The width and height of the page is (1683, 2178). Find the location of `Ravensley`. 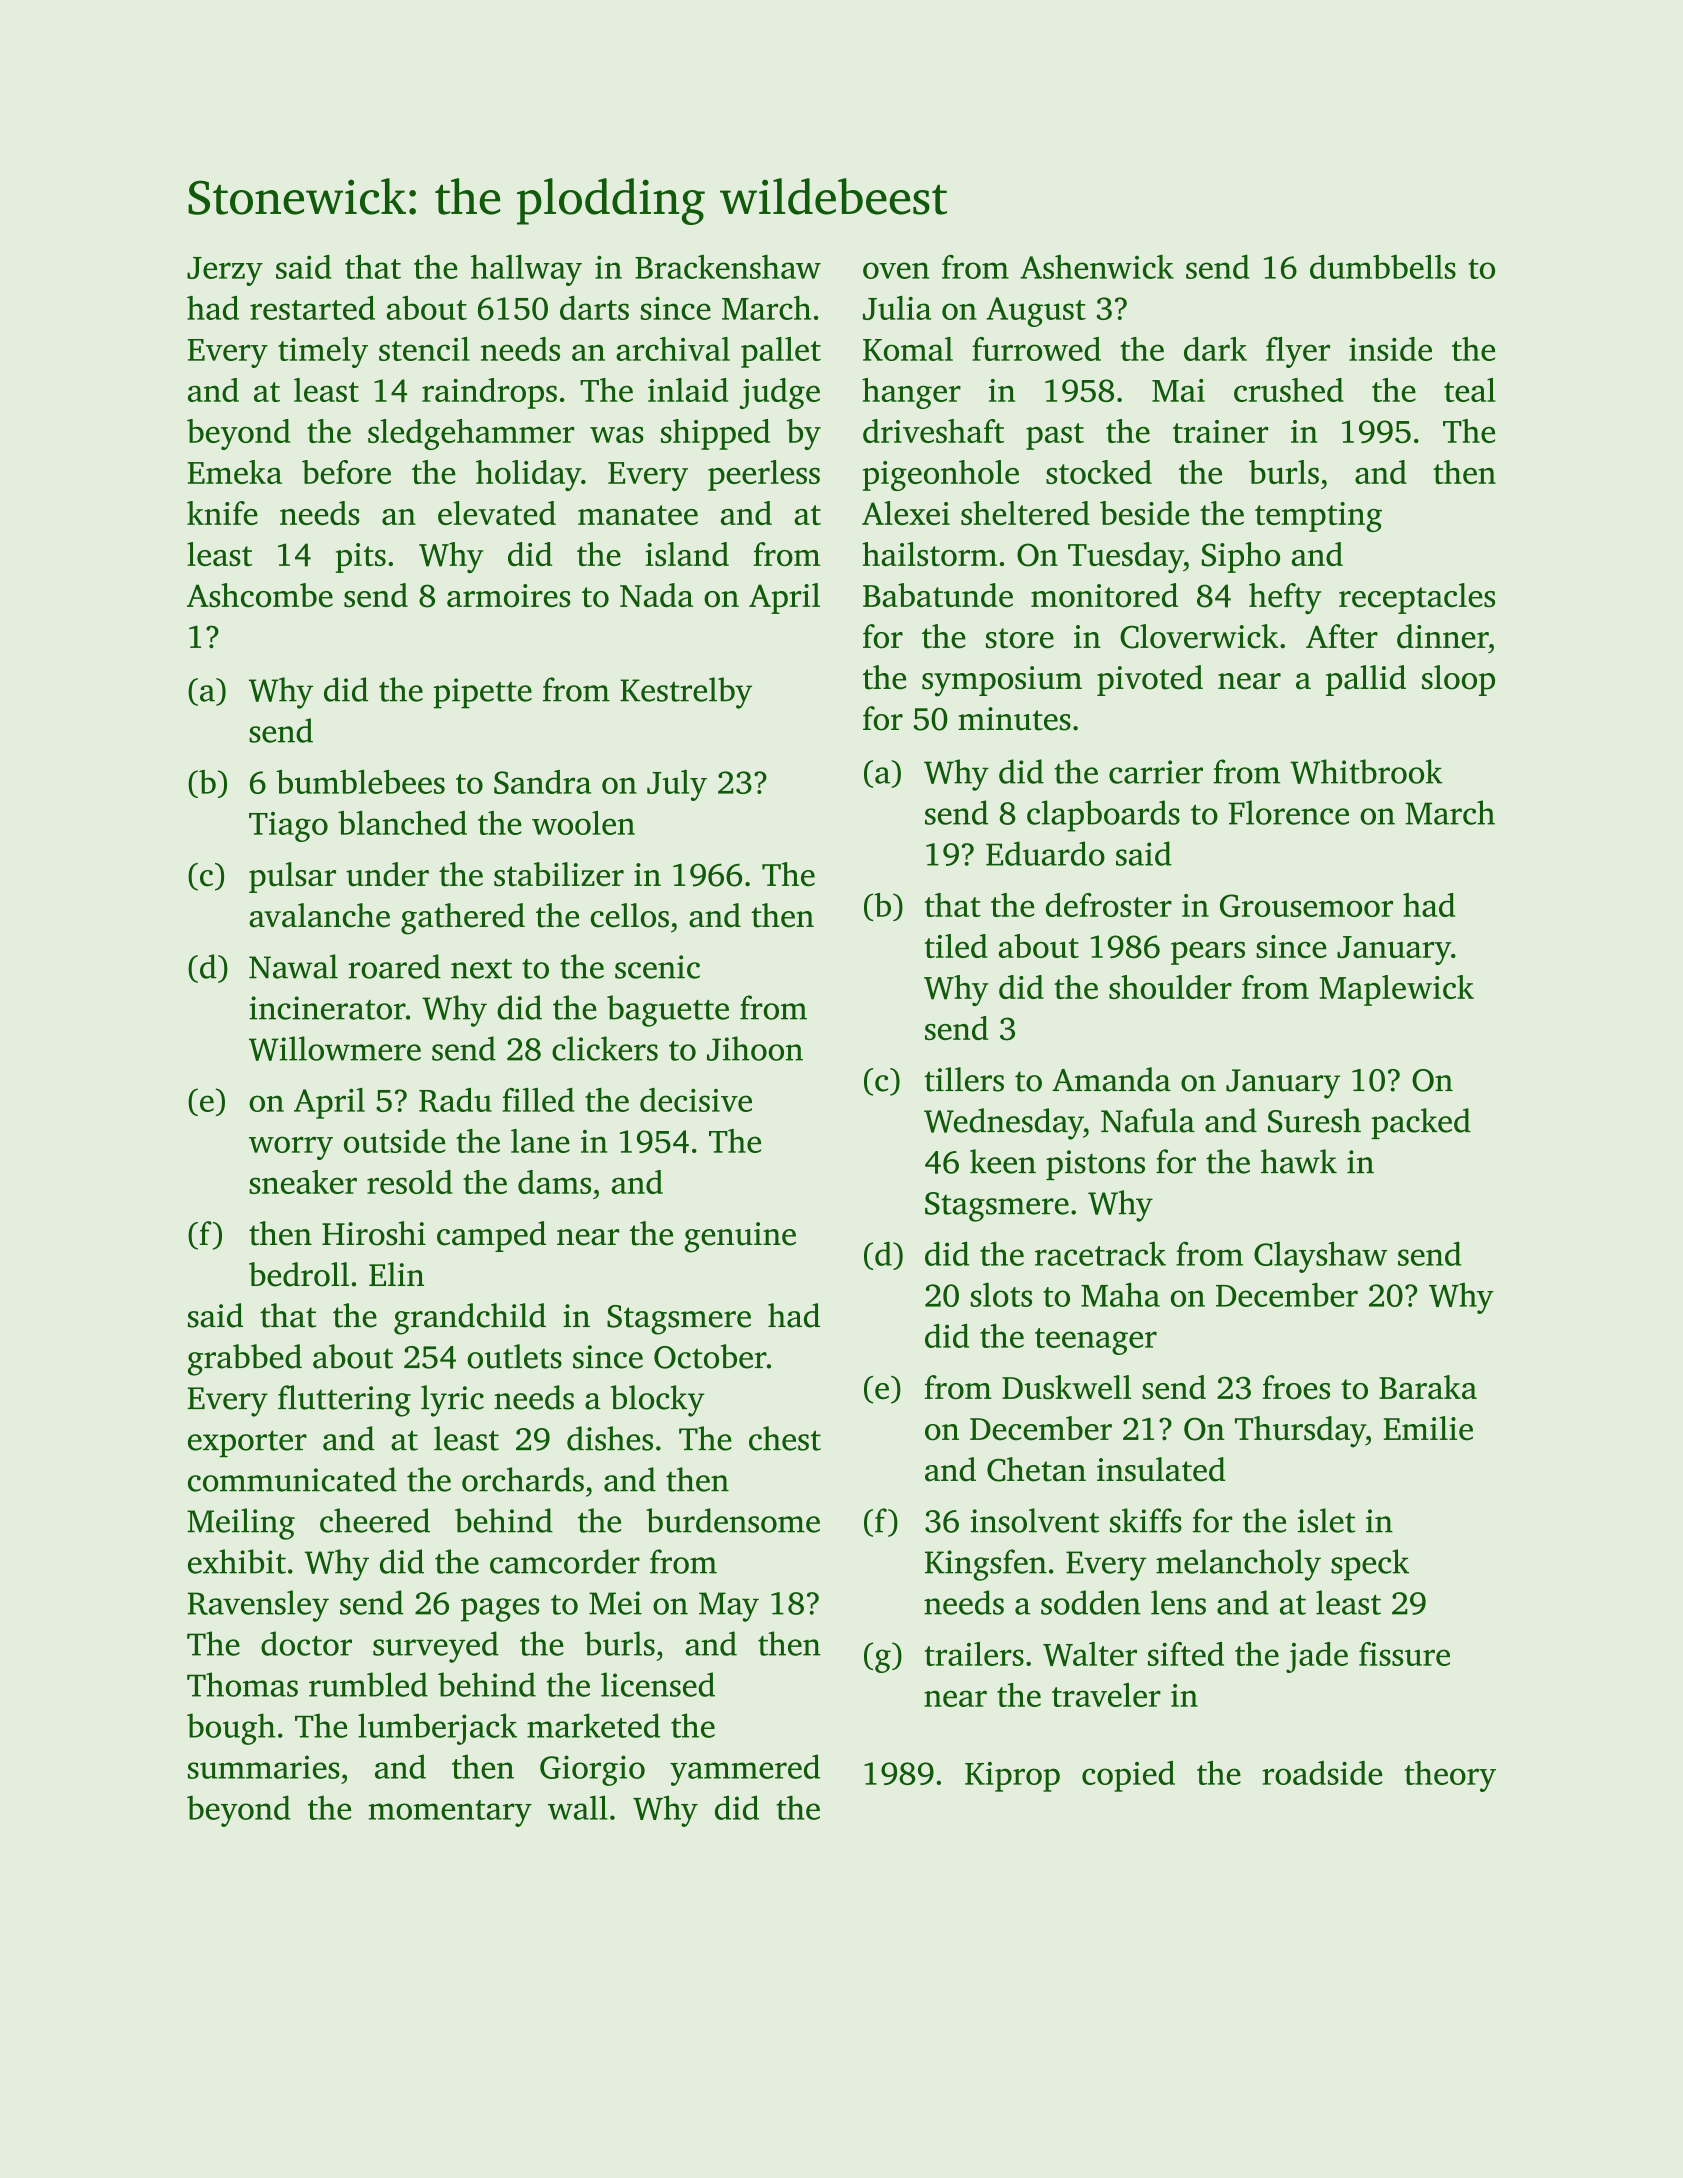

Ravensley is located at coordinates (258, 1606).
